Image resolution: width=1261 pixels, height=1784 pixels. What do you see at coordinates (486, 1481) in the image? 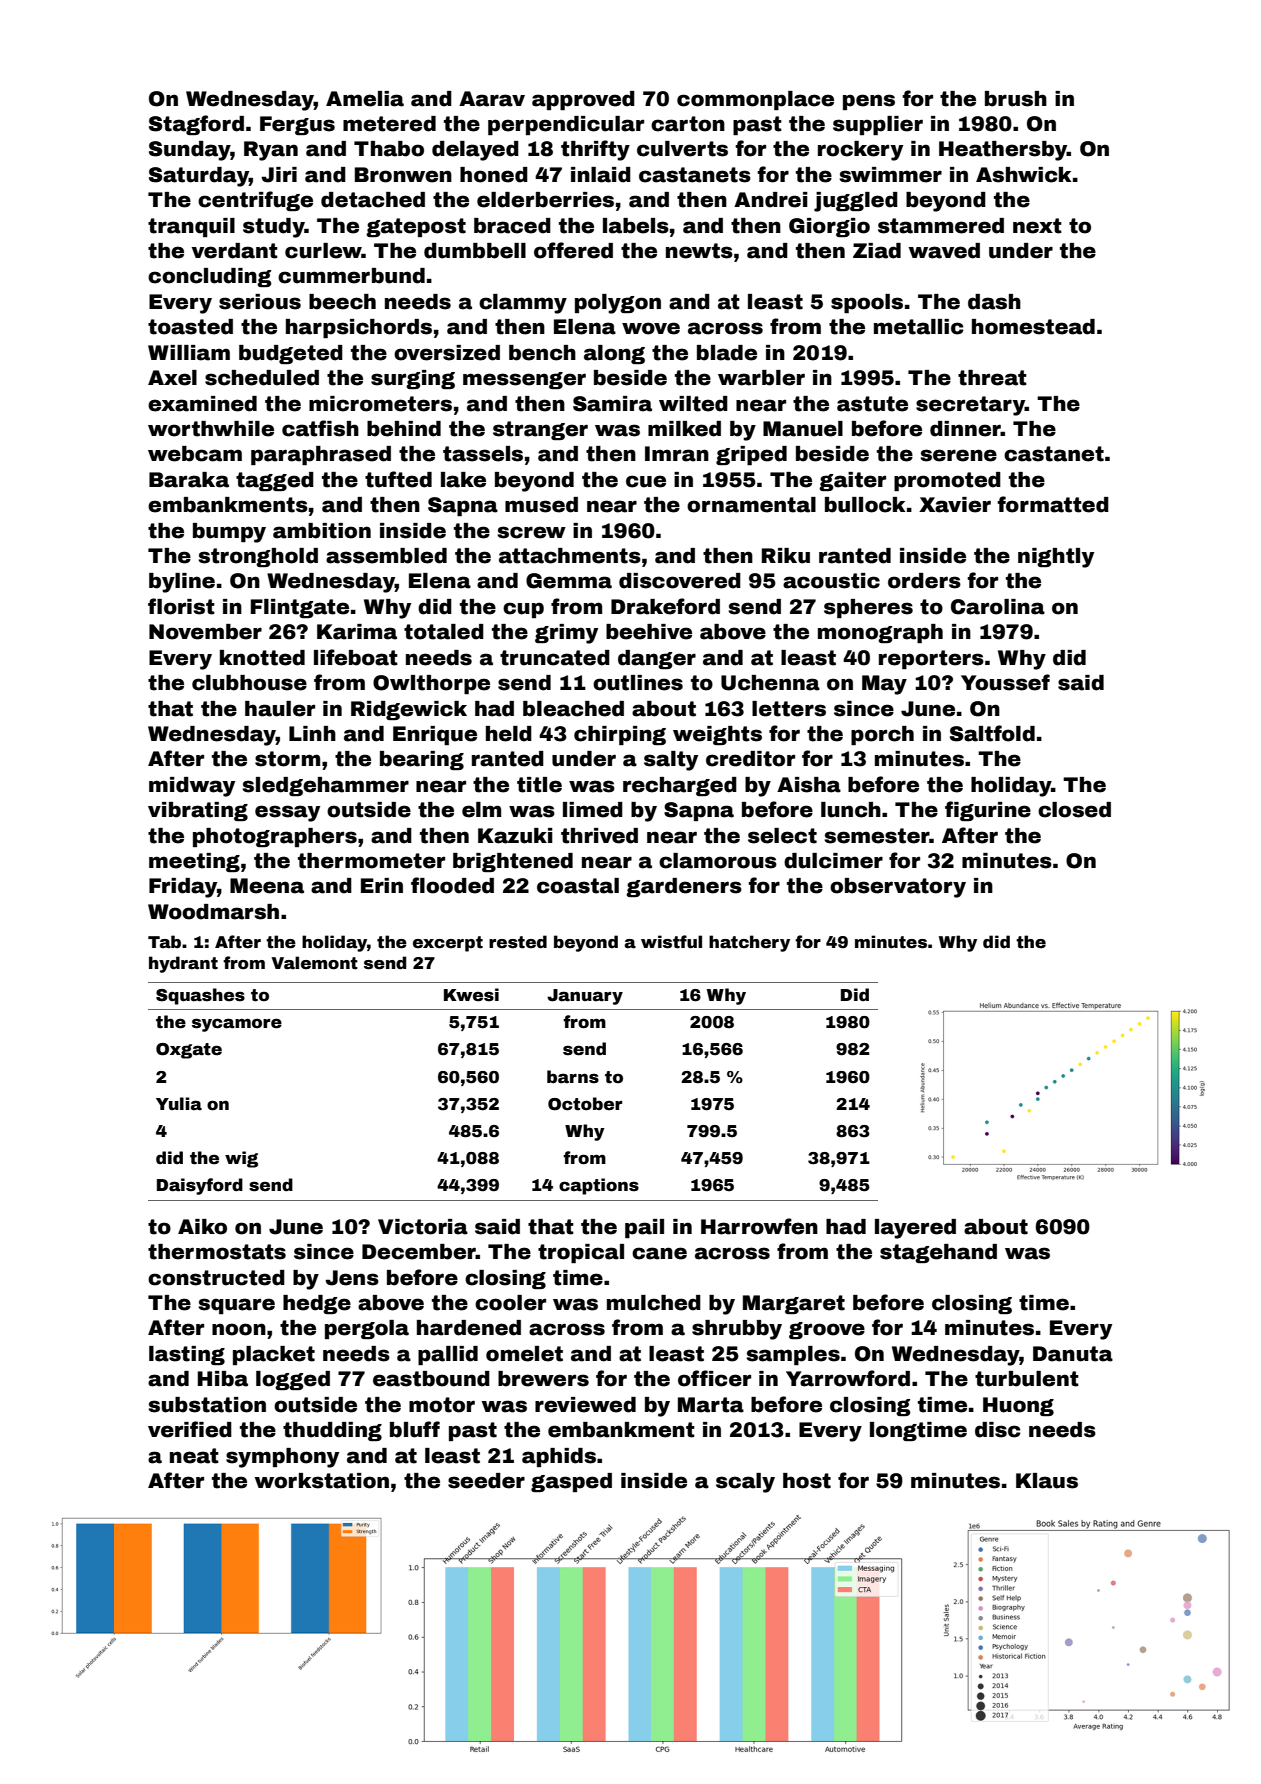
I see `seeder` at bounding box center [486, 1481].
